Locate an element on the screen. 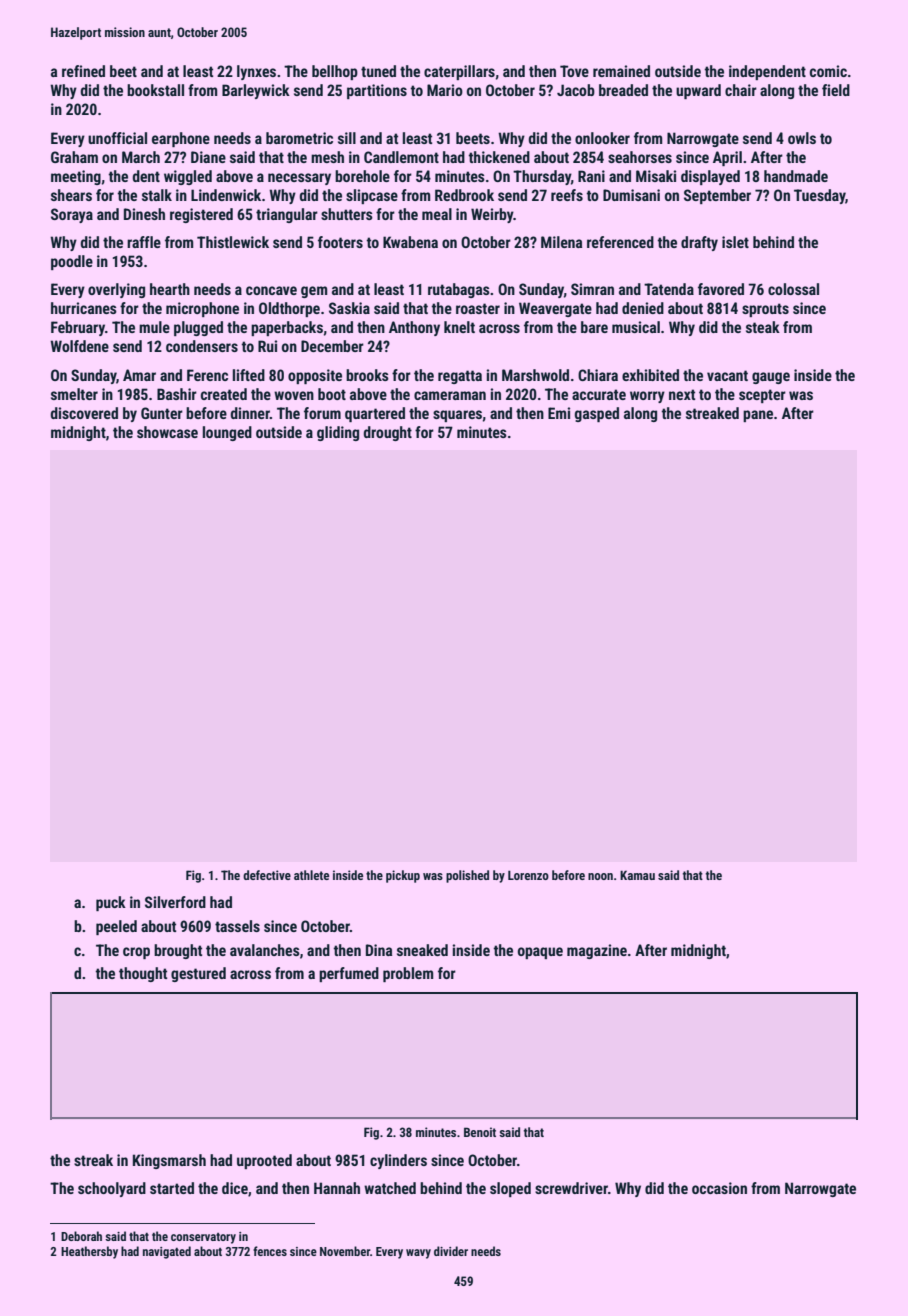  owls is located at coordinates (802, 138).
